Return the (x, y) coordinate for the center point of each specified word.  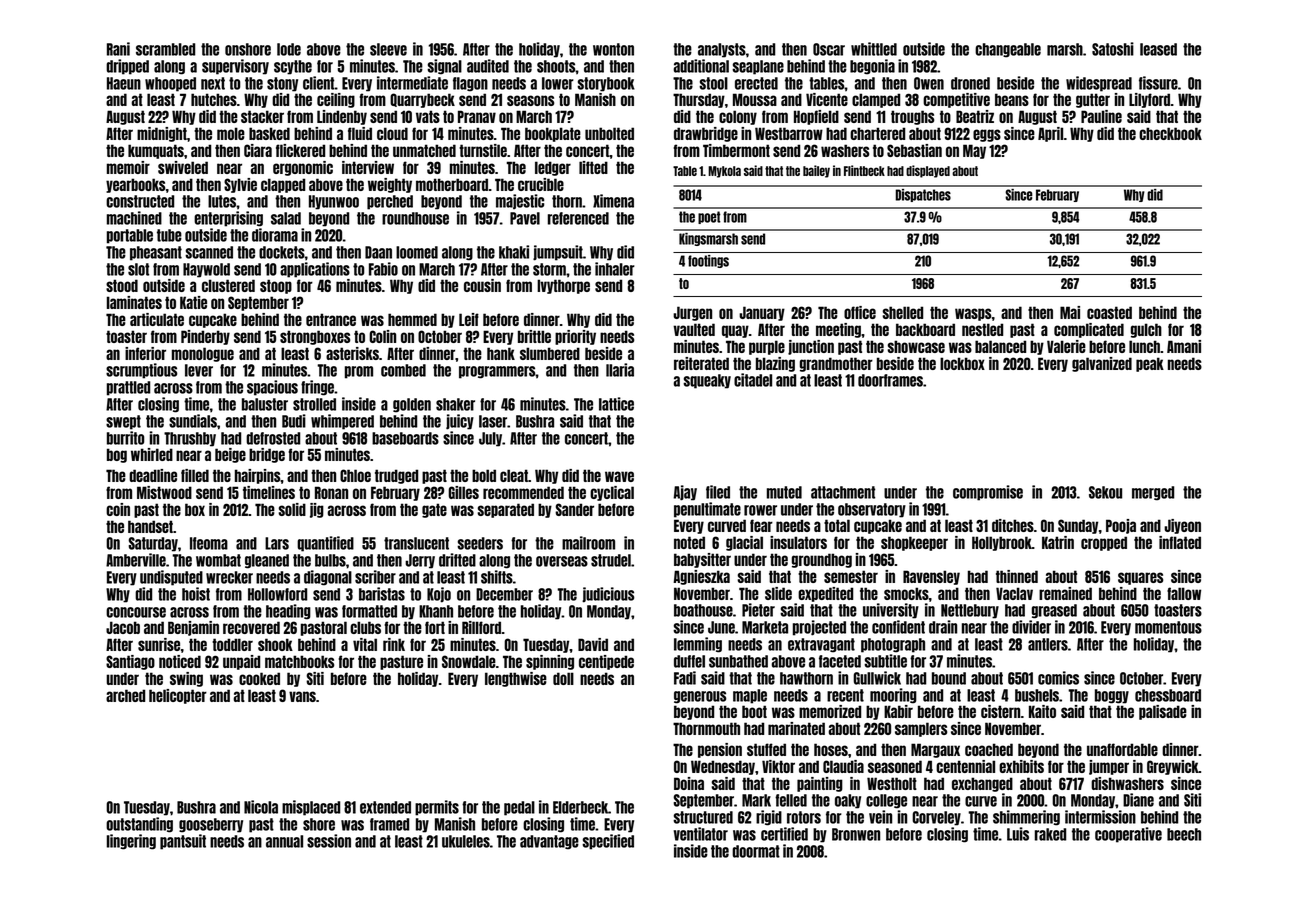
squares (1140, 578)
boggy (1112, 696)
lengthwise (516, 679)
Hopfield (816, 117)
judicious (608, 595)
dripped (127, 67)
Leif (469, 319)
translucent (416, 543)
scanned (209, 252)
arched (125, 695)
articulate (157, 319)
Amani (1184, 346)
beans (1012, 99)
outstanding (139, 825)
